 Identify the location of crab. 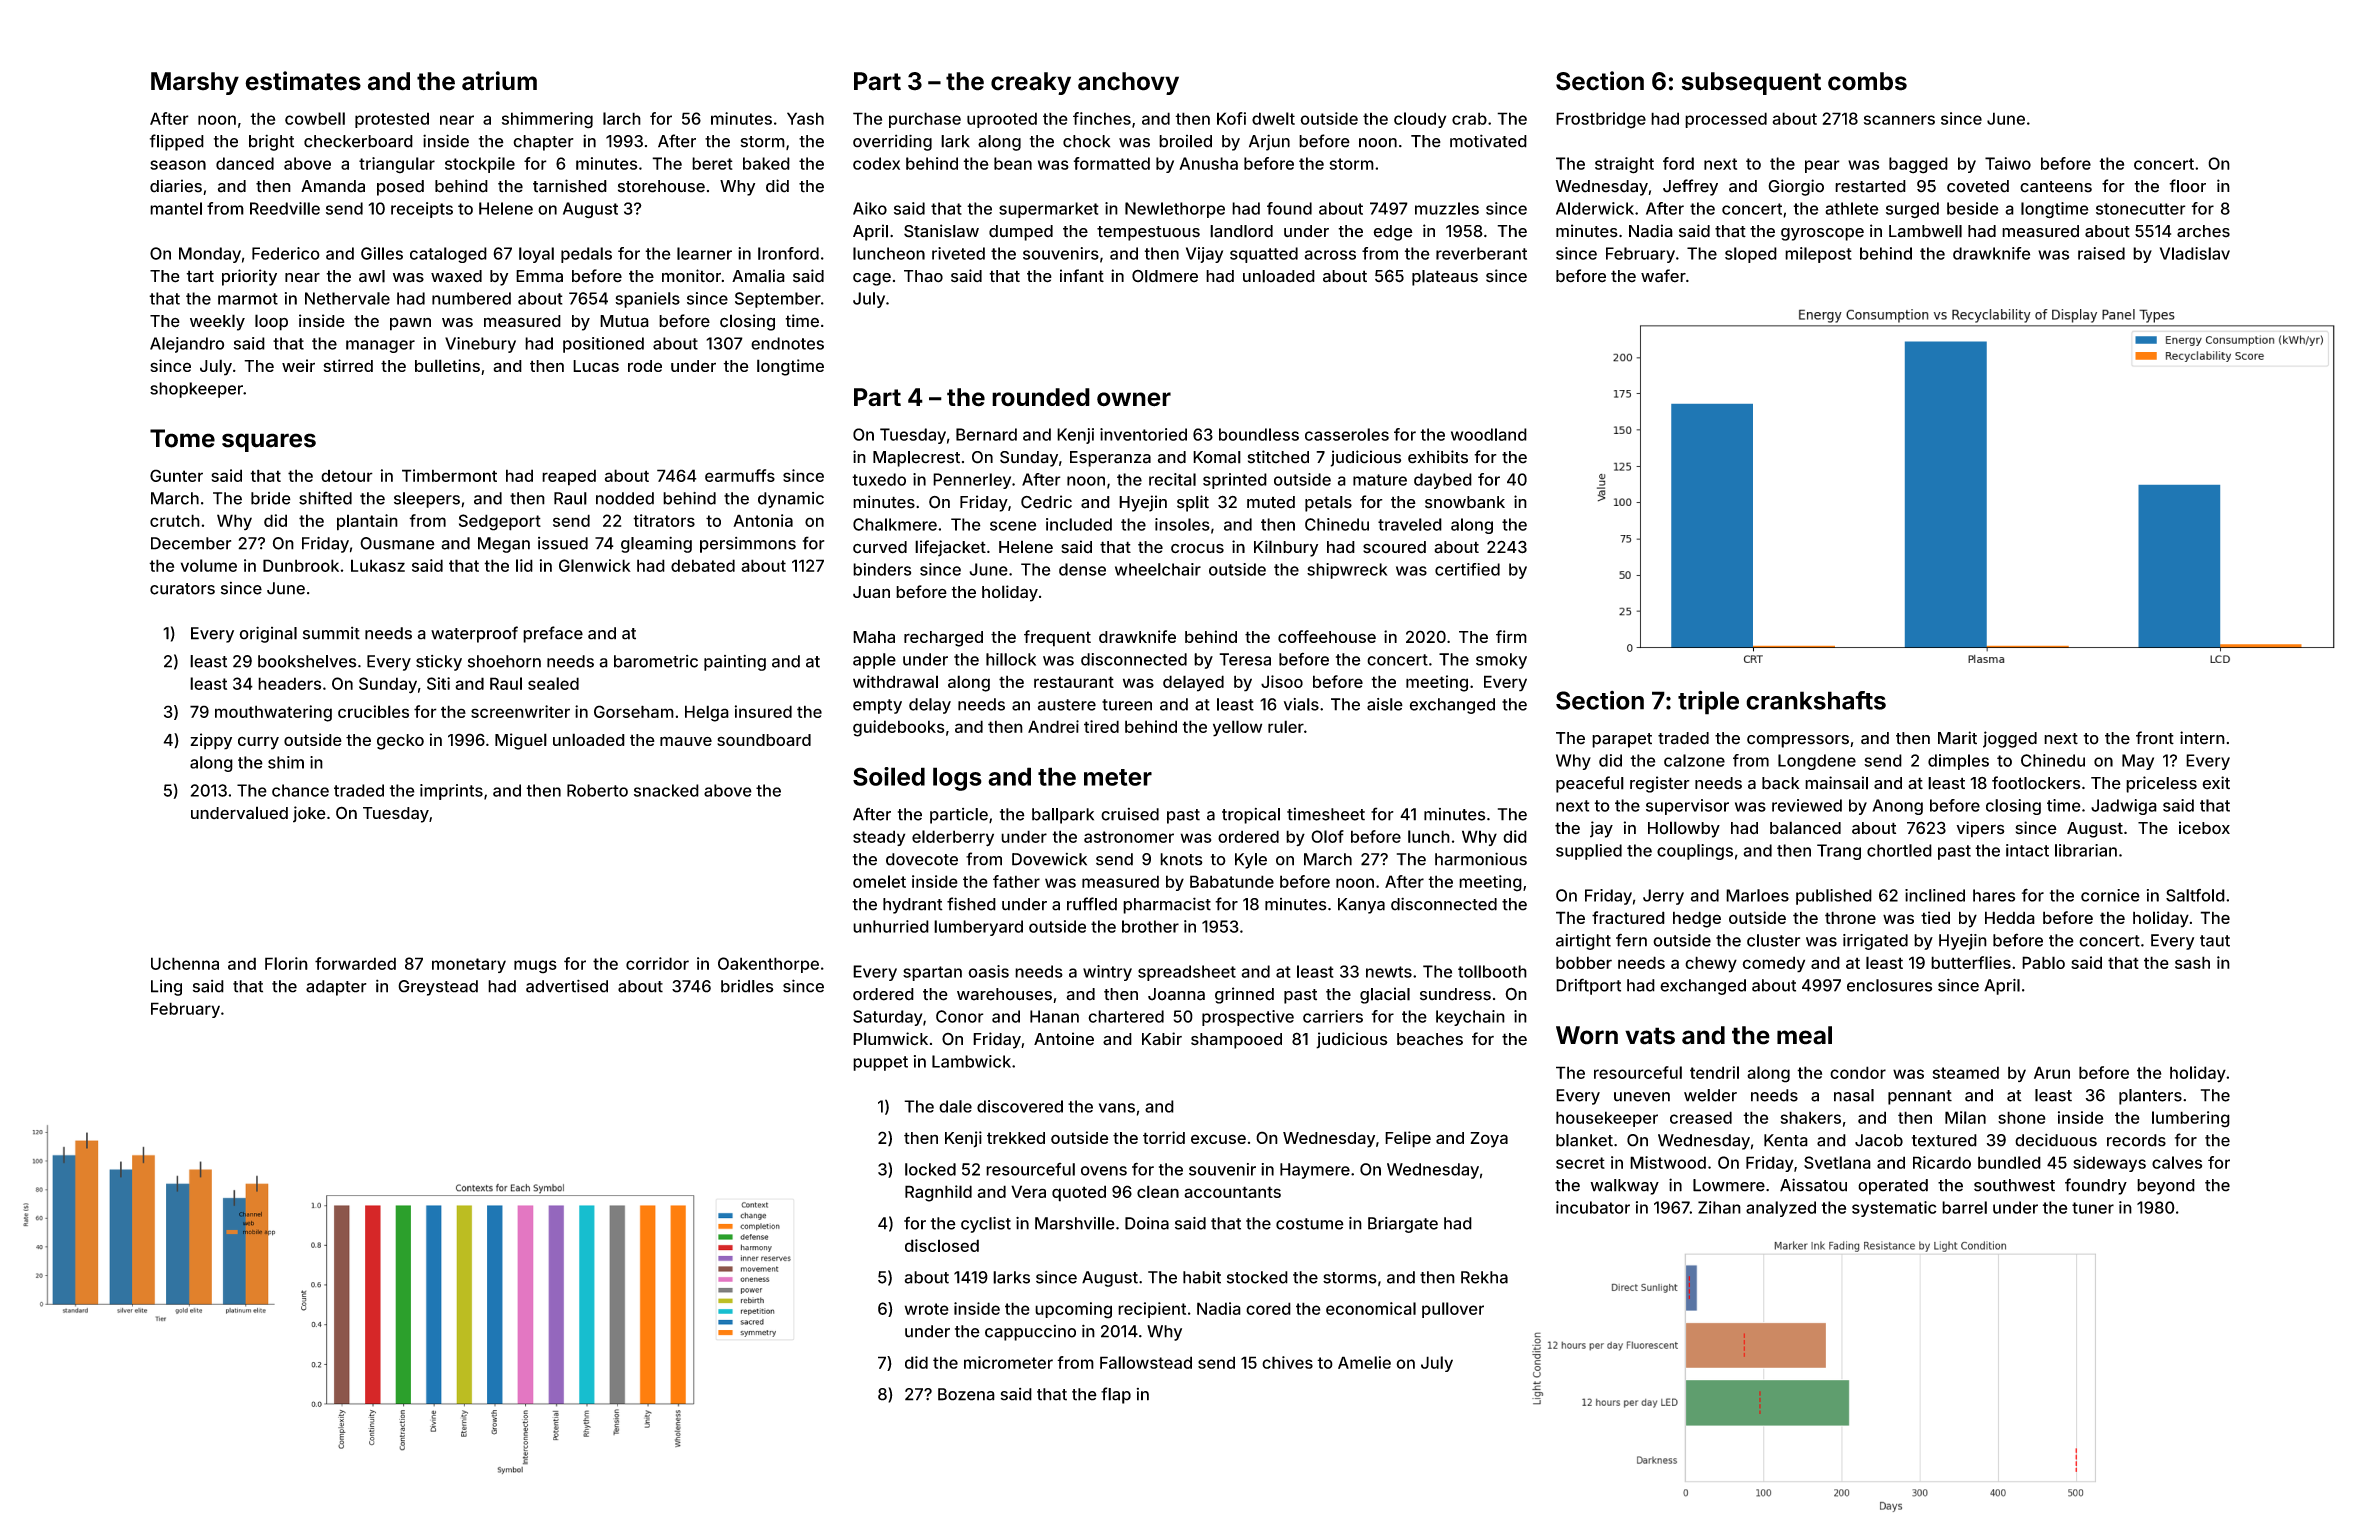
(1469, 118).
